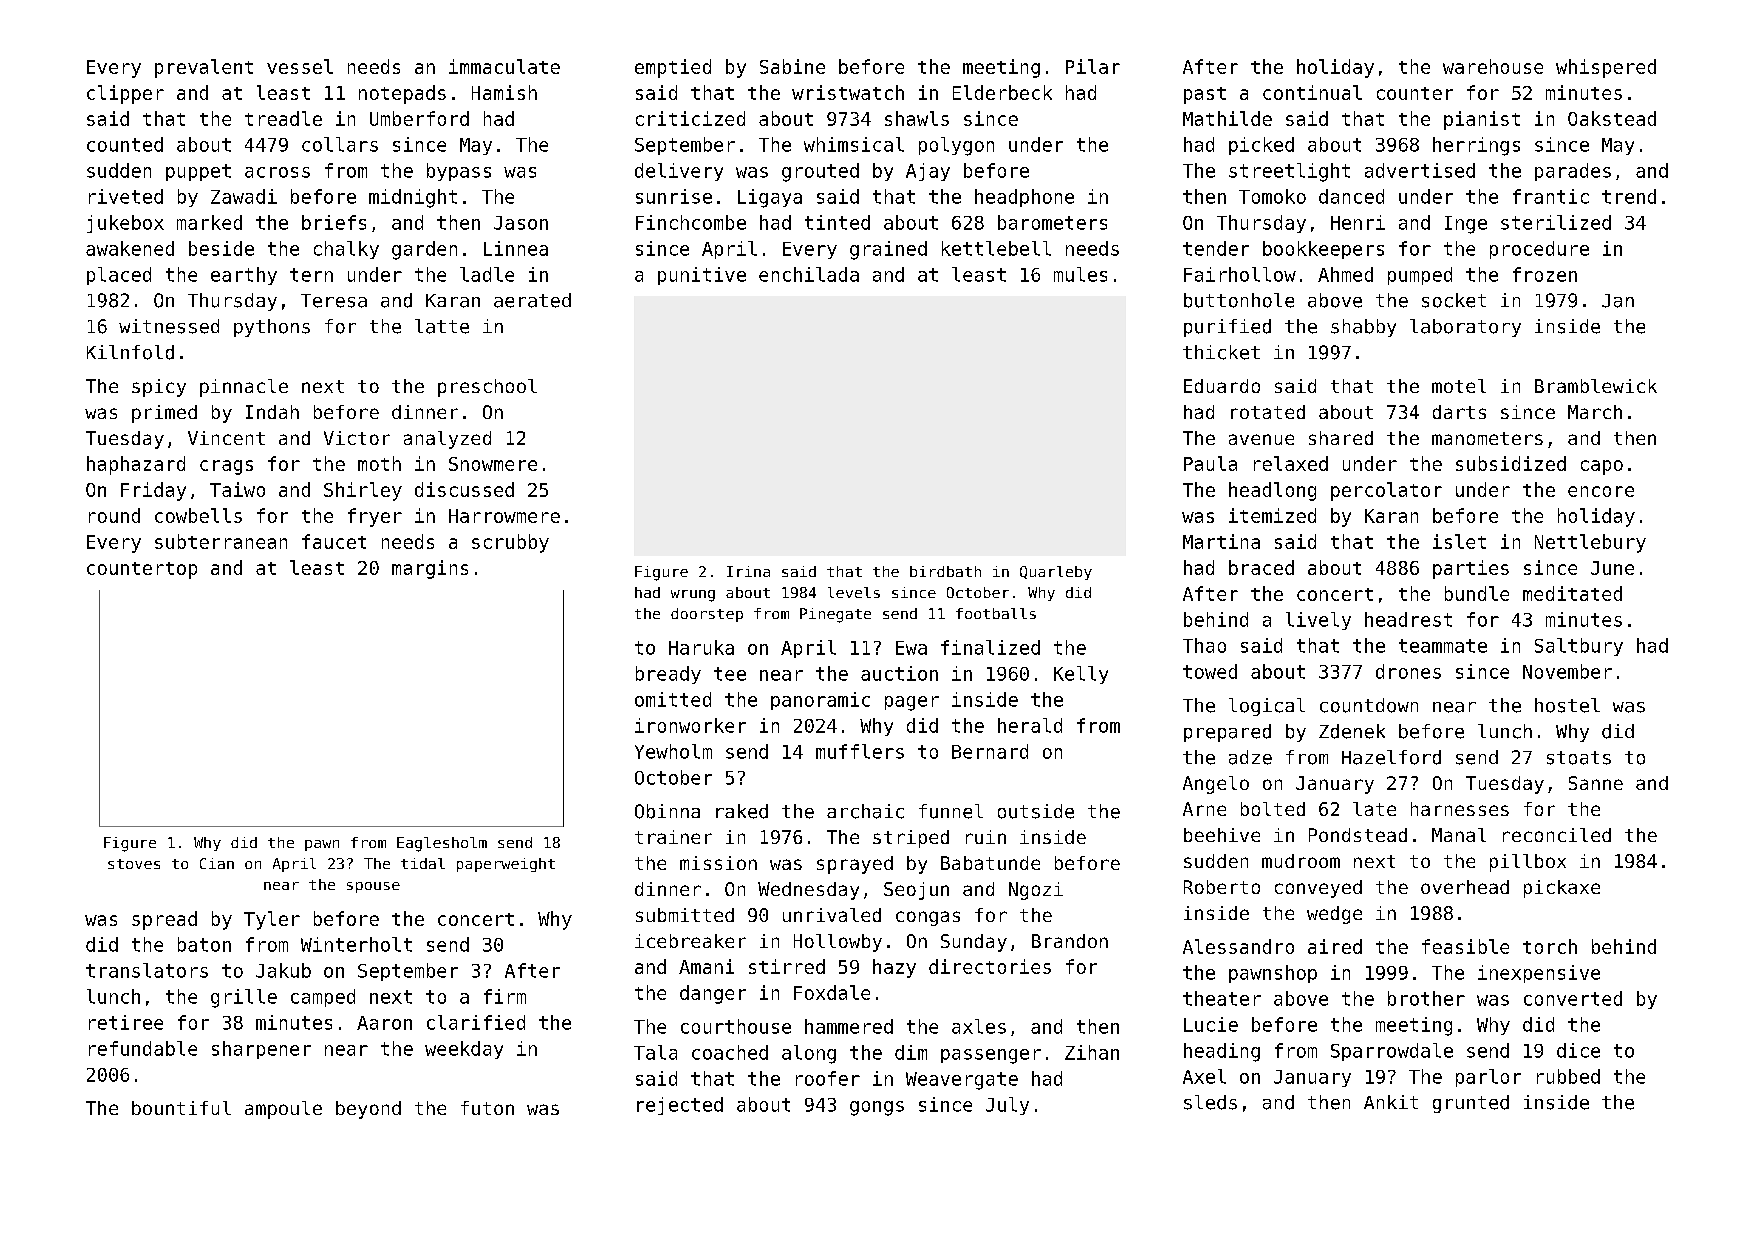 This document has width=1760, height=1244. Describe the element at coordinates (673, 751) in the document. I see `Yewholm` at that location.
